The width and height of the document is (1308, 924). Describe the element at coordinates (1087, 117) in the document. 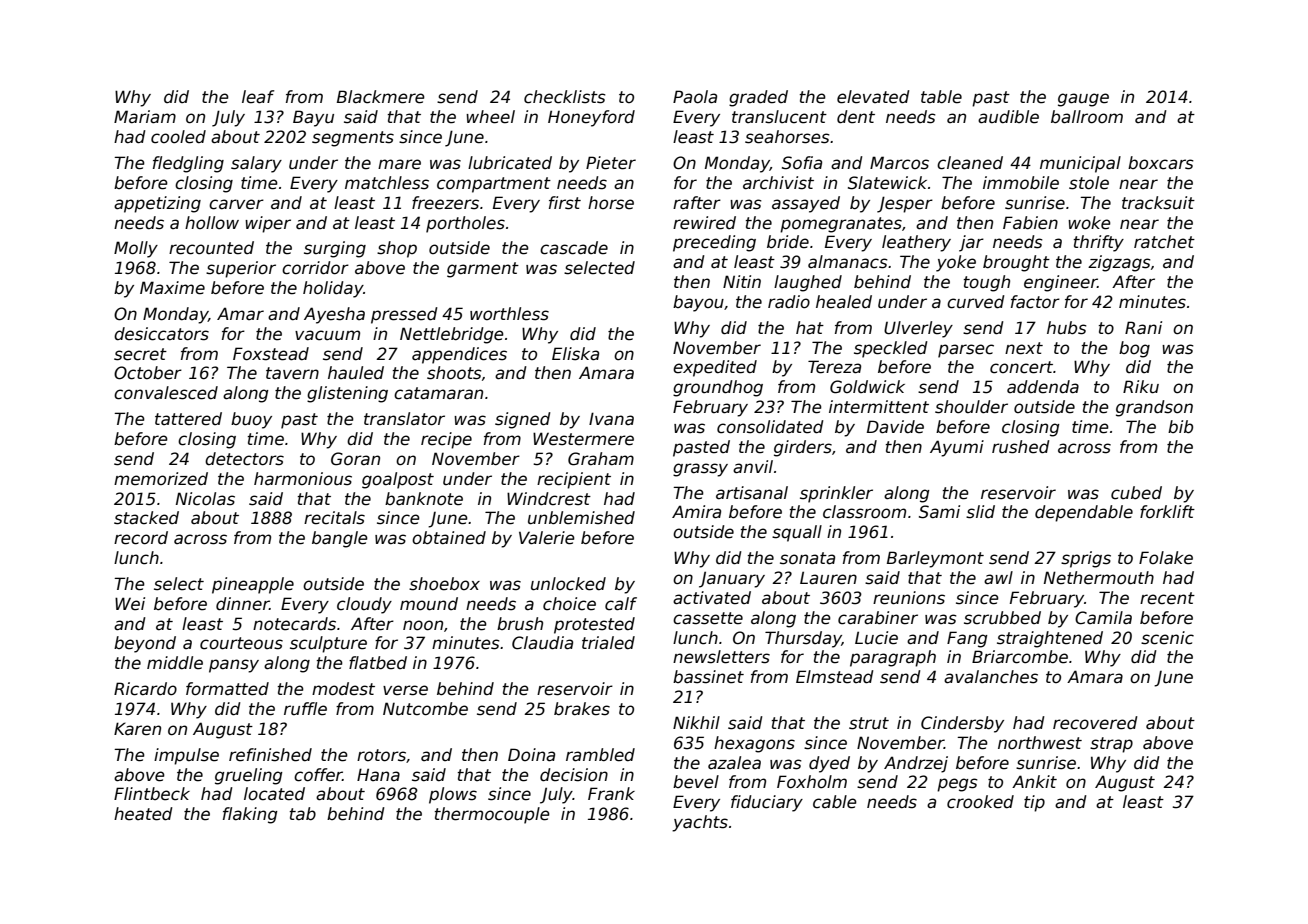

I see `ballroom` at that location.
